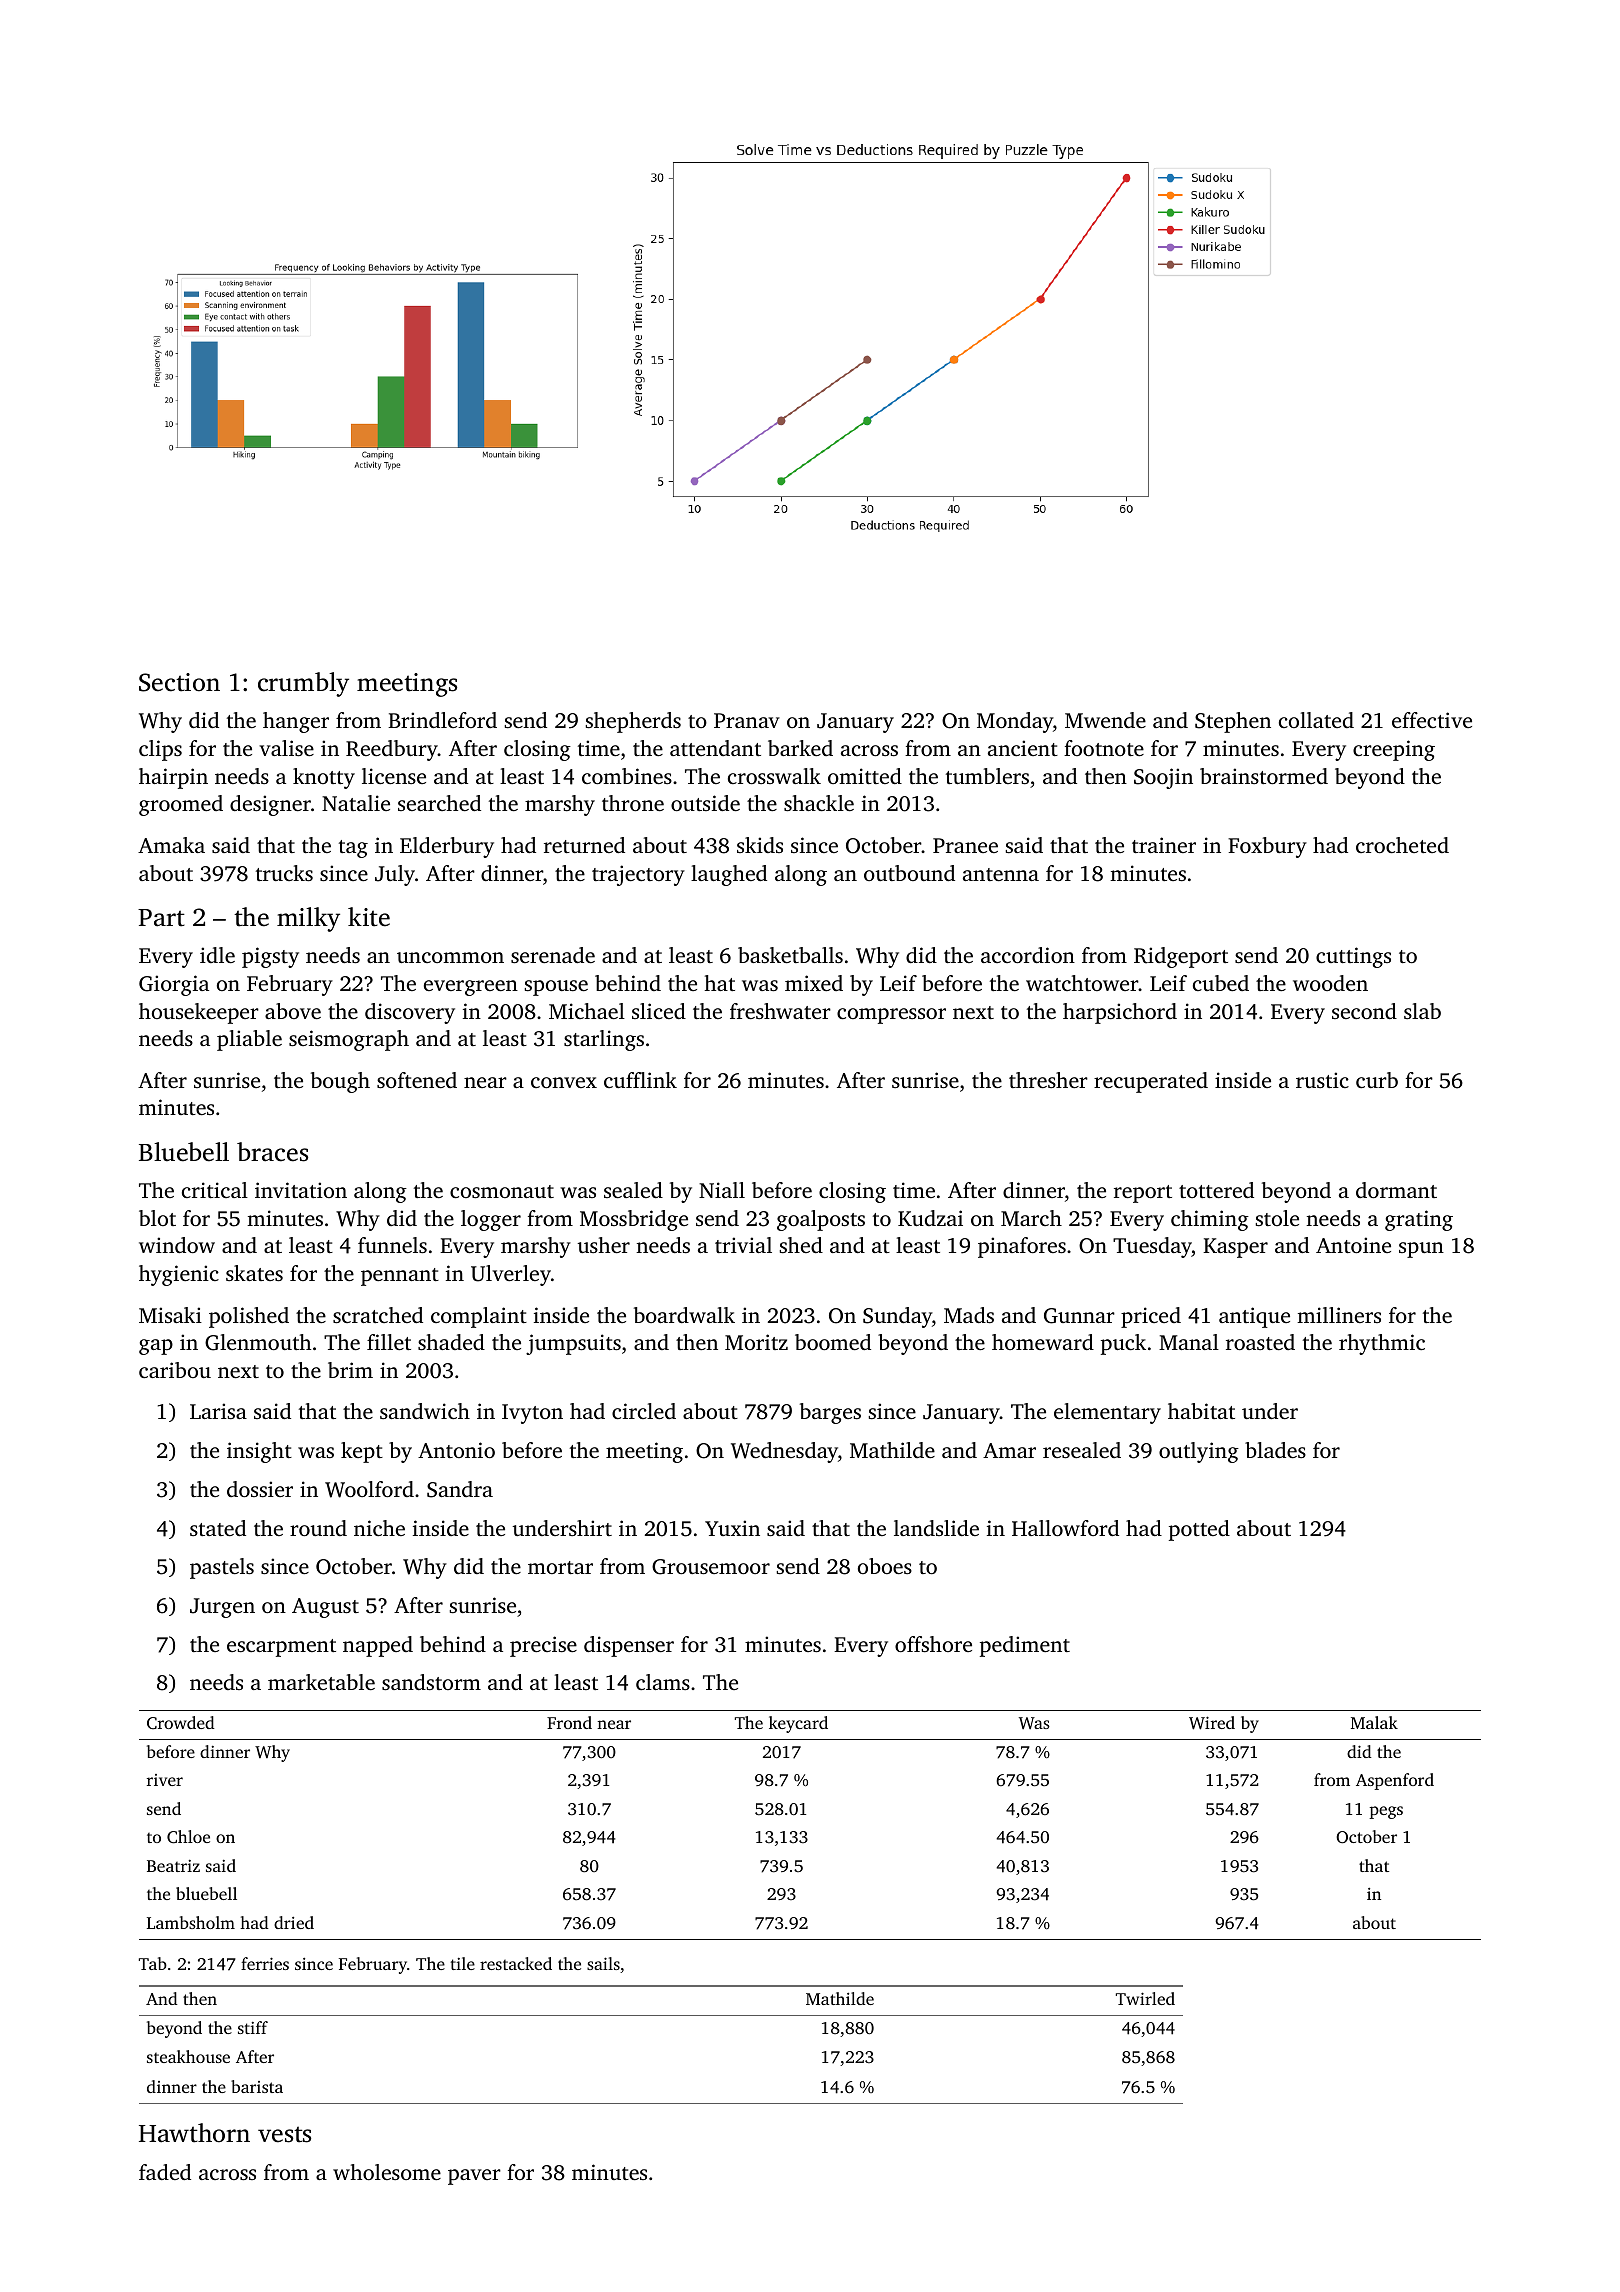 This image has width=1620, height=2292. Describe the element at coordinates (532, 1414) in the image. I see `Ivyton` at that location.
